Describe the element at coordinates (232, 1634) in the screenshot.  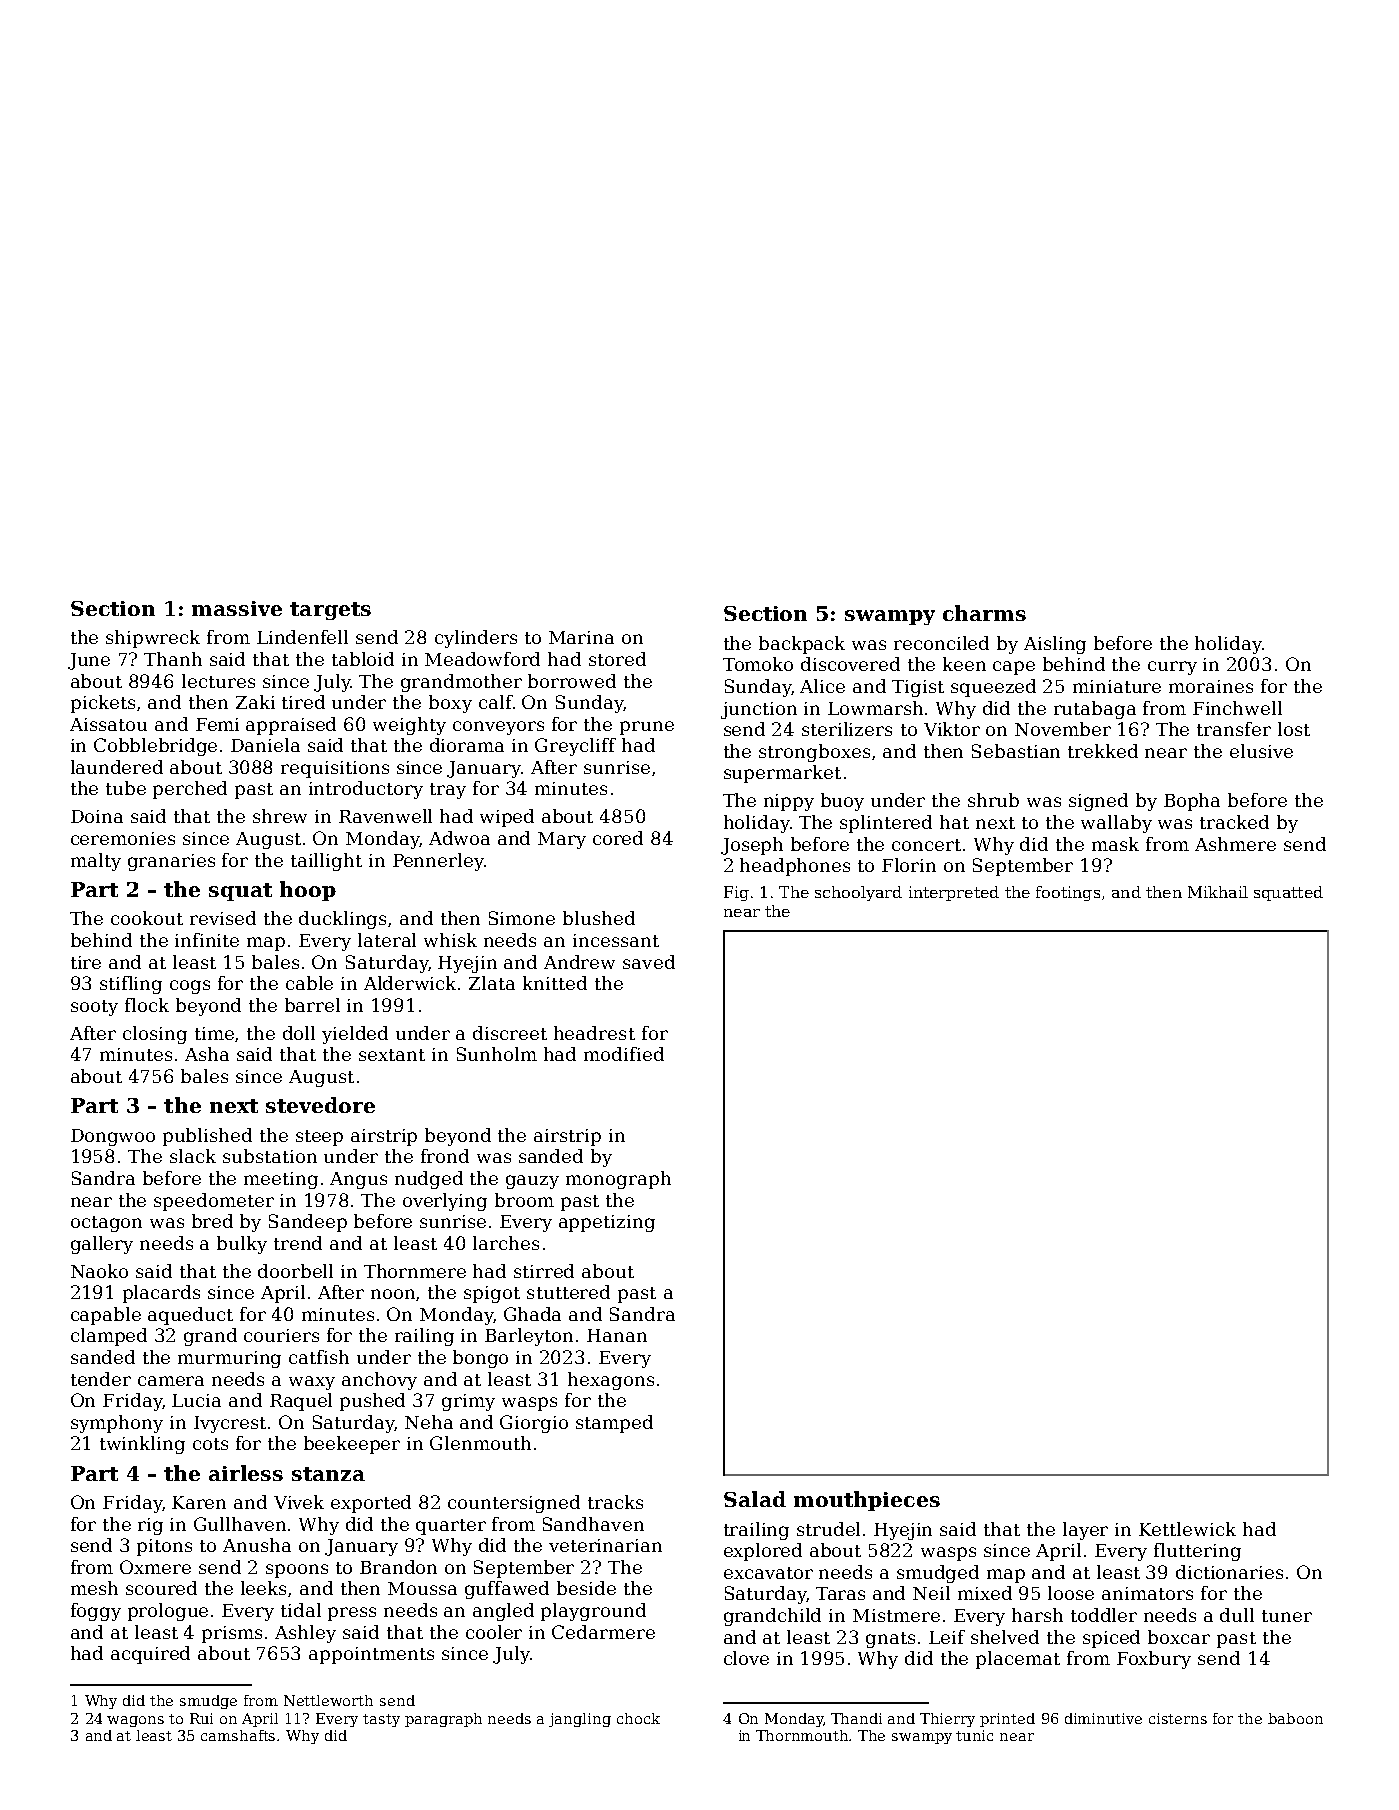
I see `prisms` at that location.
